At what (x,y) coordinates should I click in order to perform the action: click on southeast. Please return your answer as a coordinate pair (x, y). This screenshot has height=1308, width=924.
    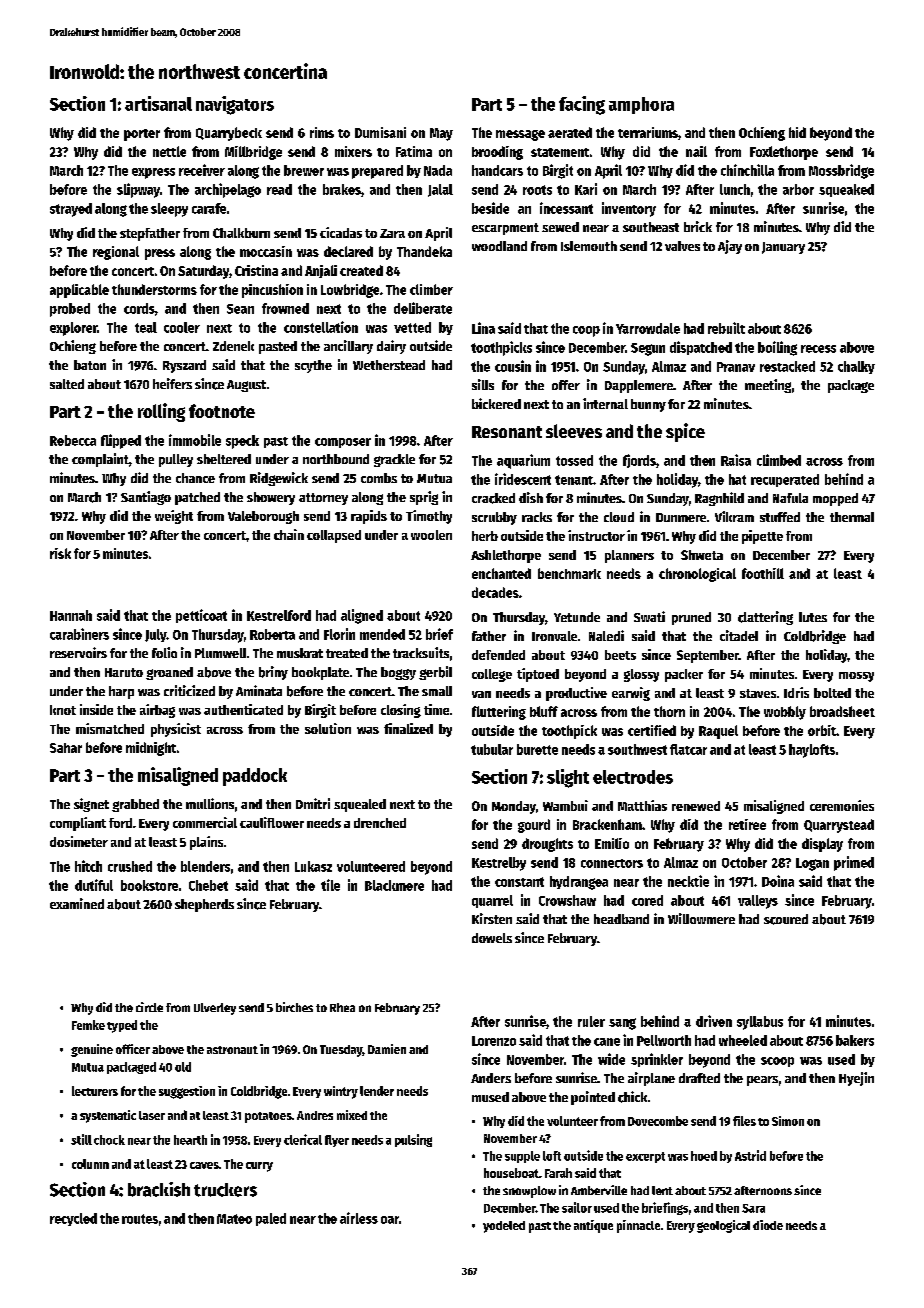
    Looking at the image, I should click on (651, 227).
